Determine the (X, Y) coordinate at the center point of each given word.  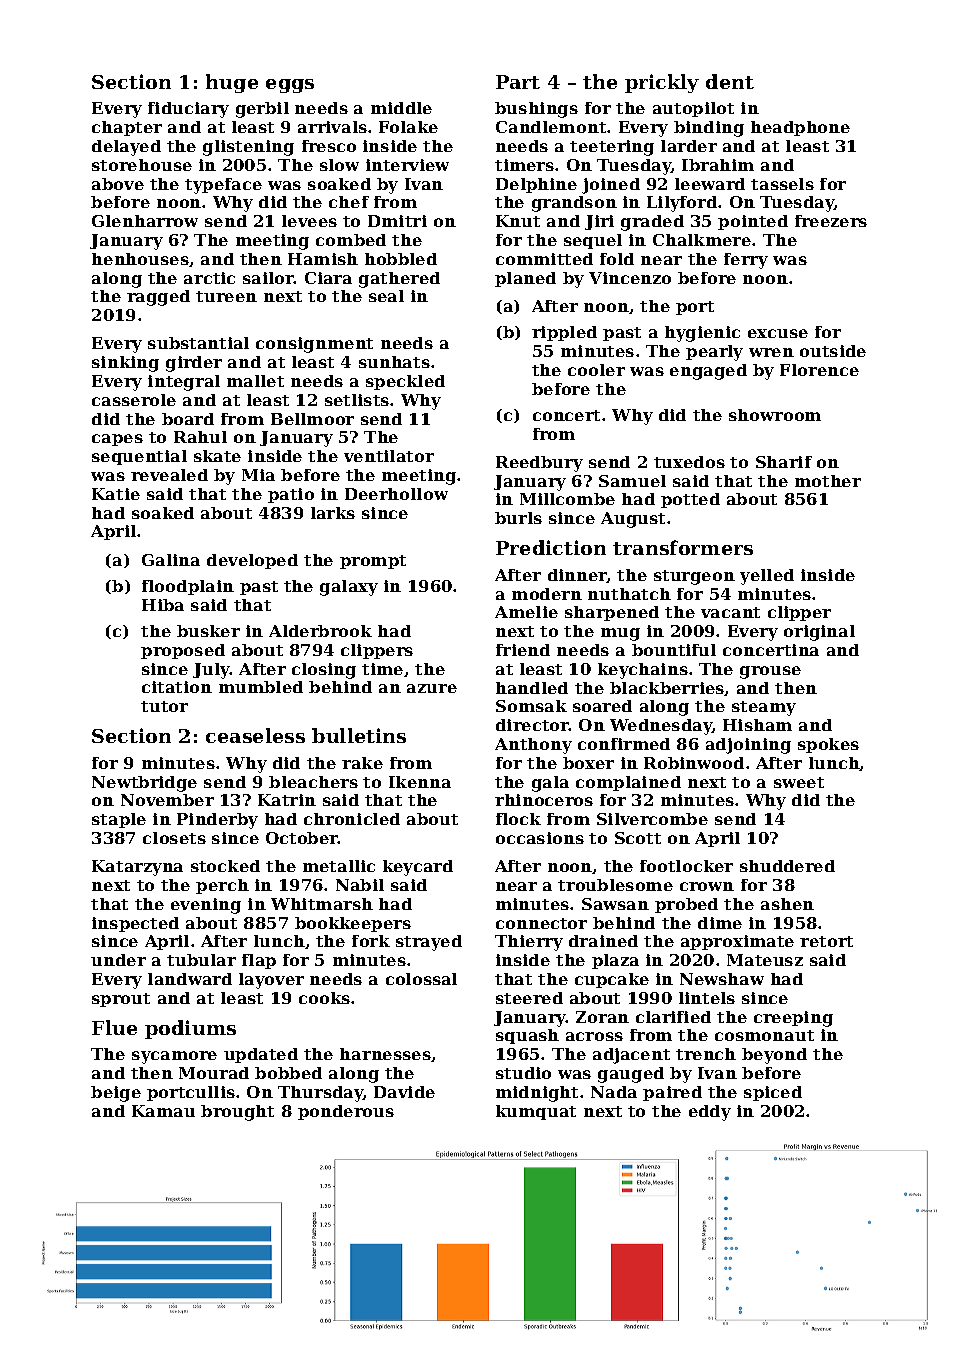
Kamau (163, 1111)
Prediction (551, 547)
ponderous (346, 1112)
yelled (767, 577)
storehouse (142, 165)
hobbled (401, 259)
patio (291, 495)
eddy (710, 1113)
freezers (831, 221)
